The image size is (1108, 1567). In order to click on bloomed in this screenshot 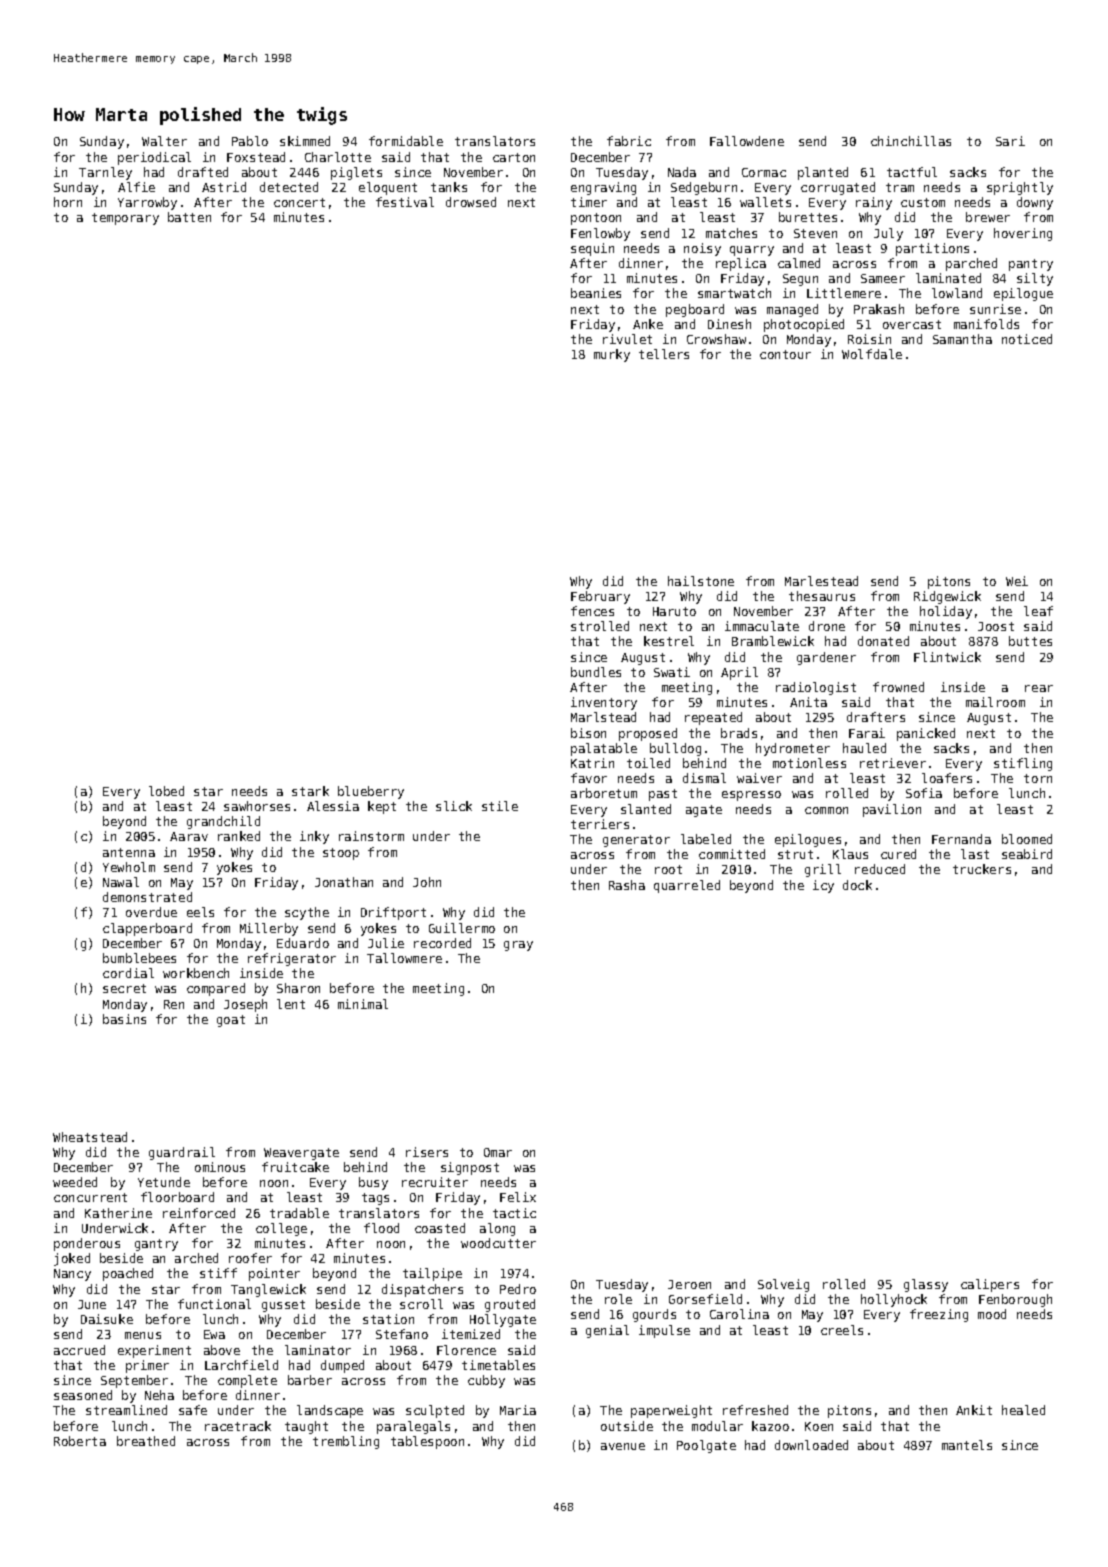, I will do `click(1027, 839)`.
